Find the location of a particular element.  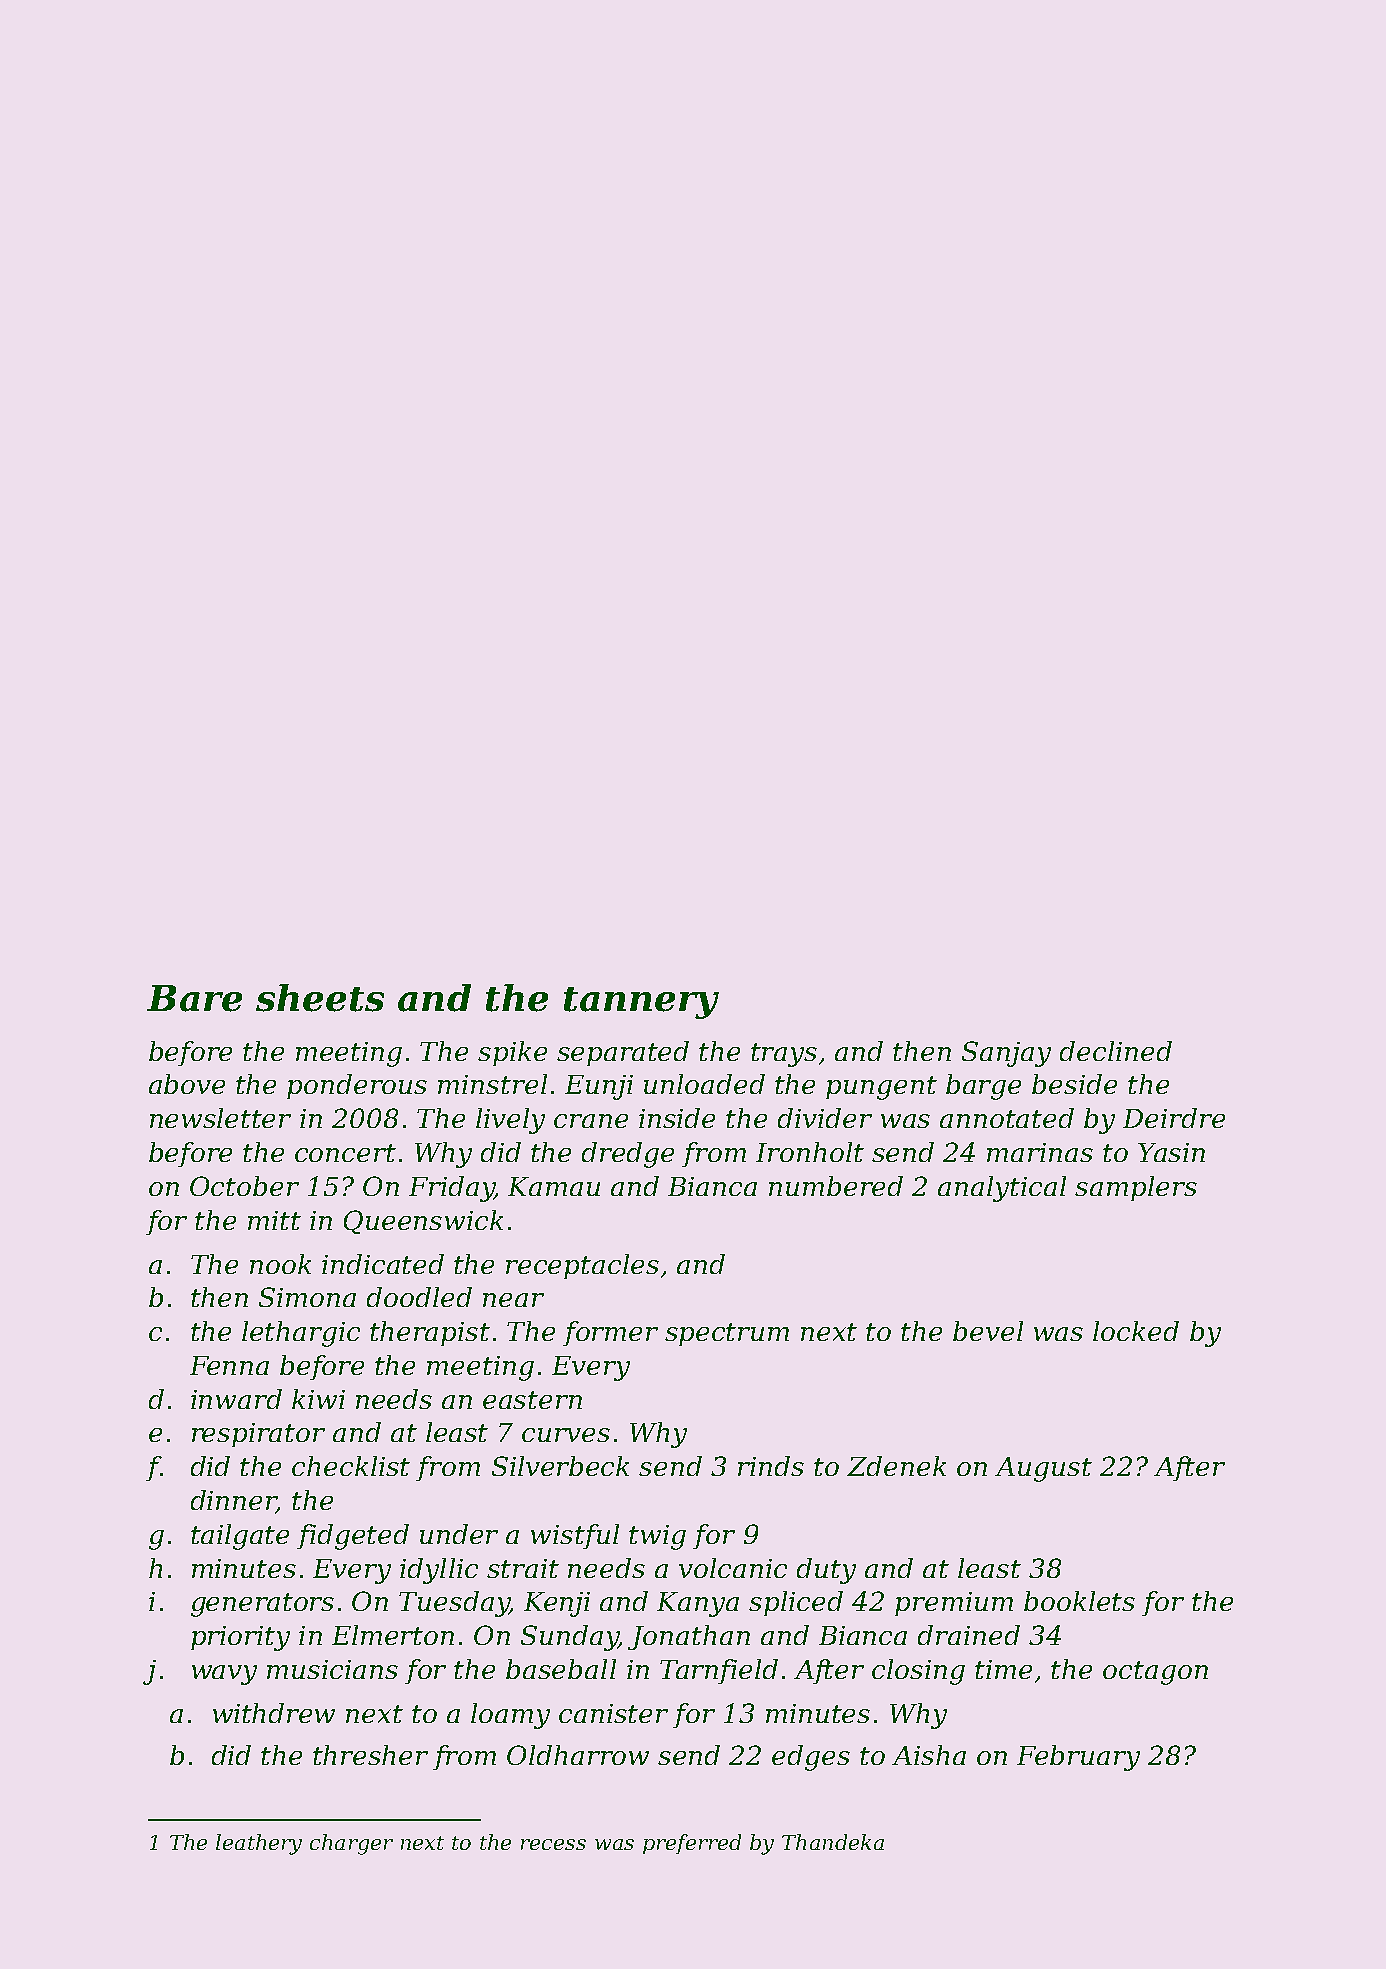

Deirdre is located at coordinates (1174, 1118).
